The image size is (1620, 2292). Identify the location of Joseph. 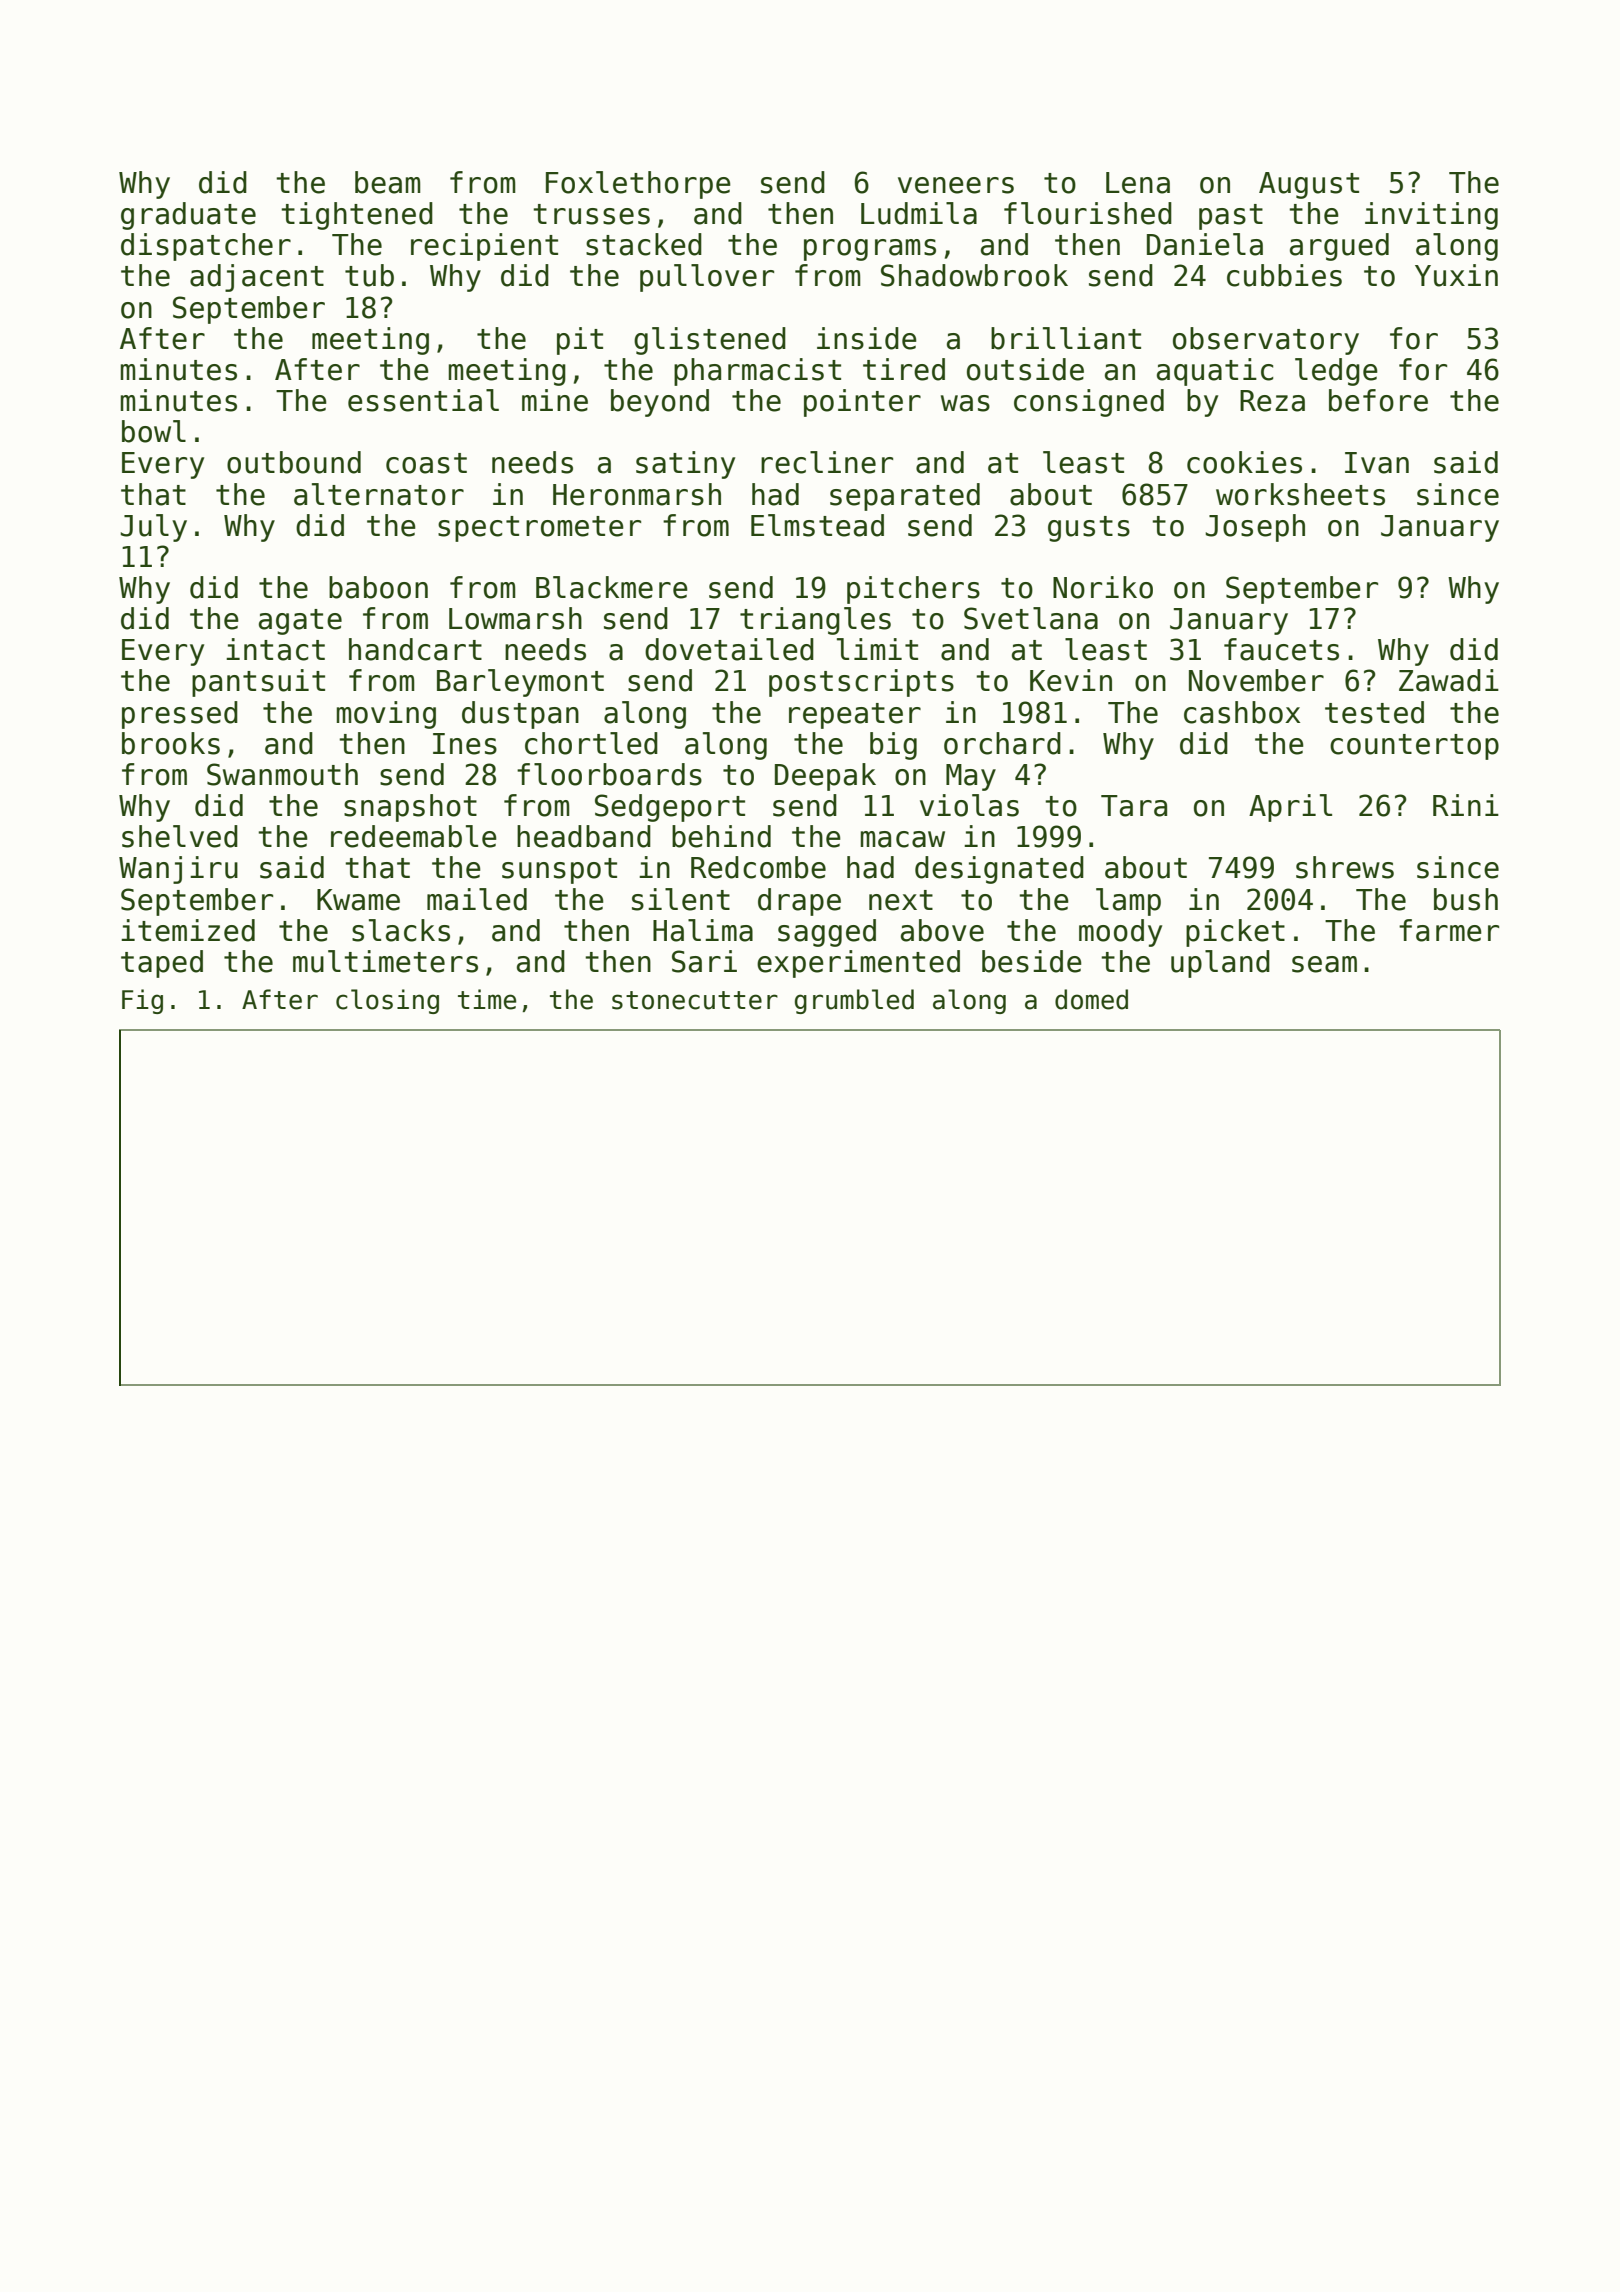
(1255, 528).
